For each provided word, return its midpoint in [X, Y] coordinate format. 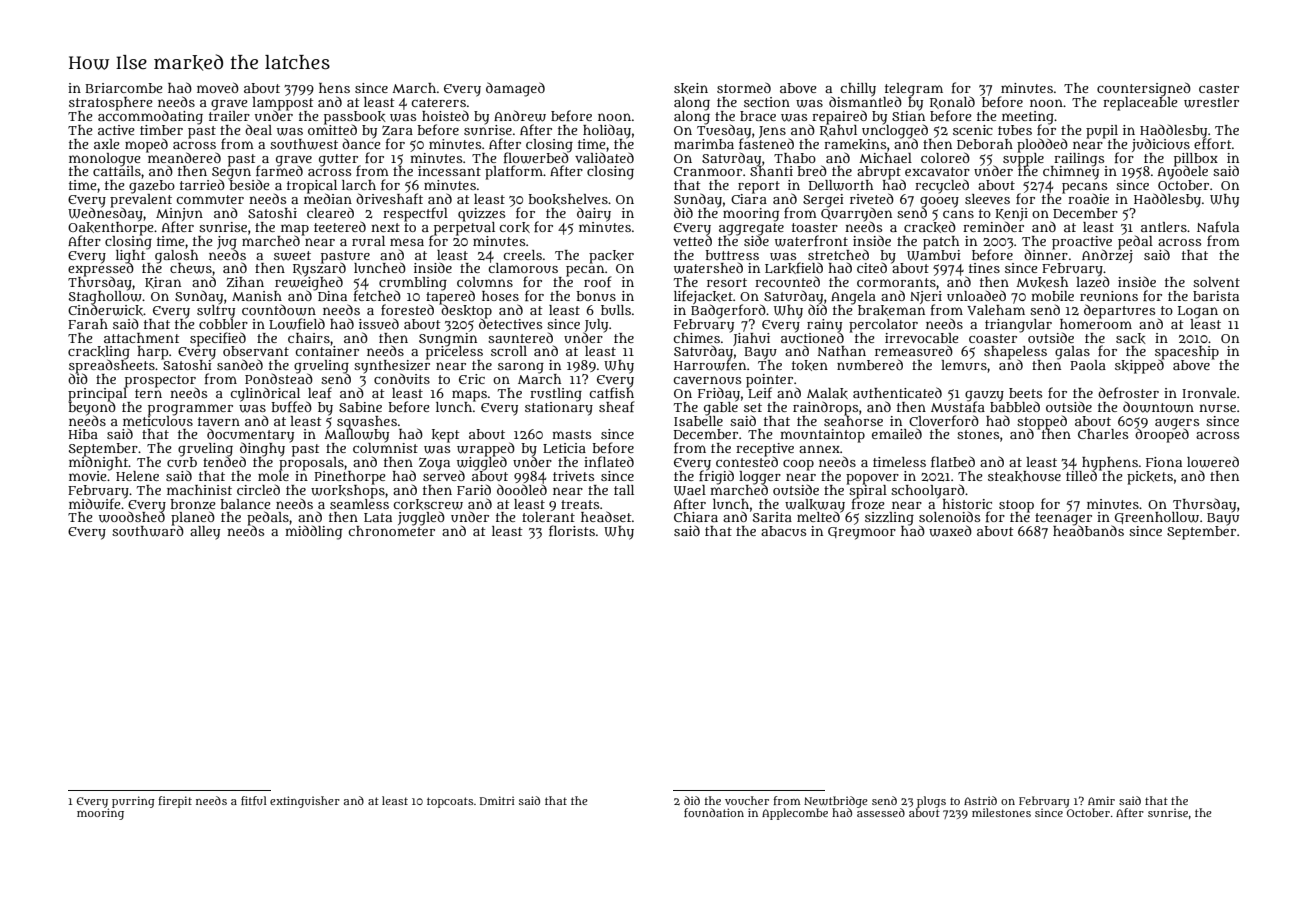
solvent [1216, 282]
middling [313, 532]
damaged [515, 89]
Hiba [83, 434]
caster [1219, 88]
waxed [950, 531]
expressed [101, 270]
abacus [783, 531]
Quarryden [856, 214]
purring [133, 802]
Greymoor [862, 533]
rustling [556, 394]
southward [148, 531]
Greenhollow [1157, 518]
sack [1131, 338]
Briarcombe [124, 88]
